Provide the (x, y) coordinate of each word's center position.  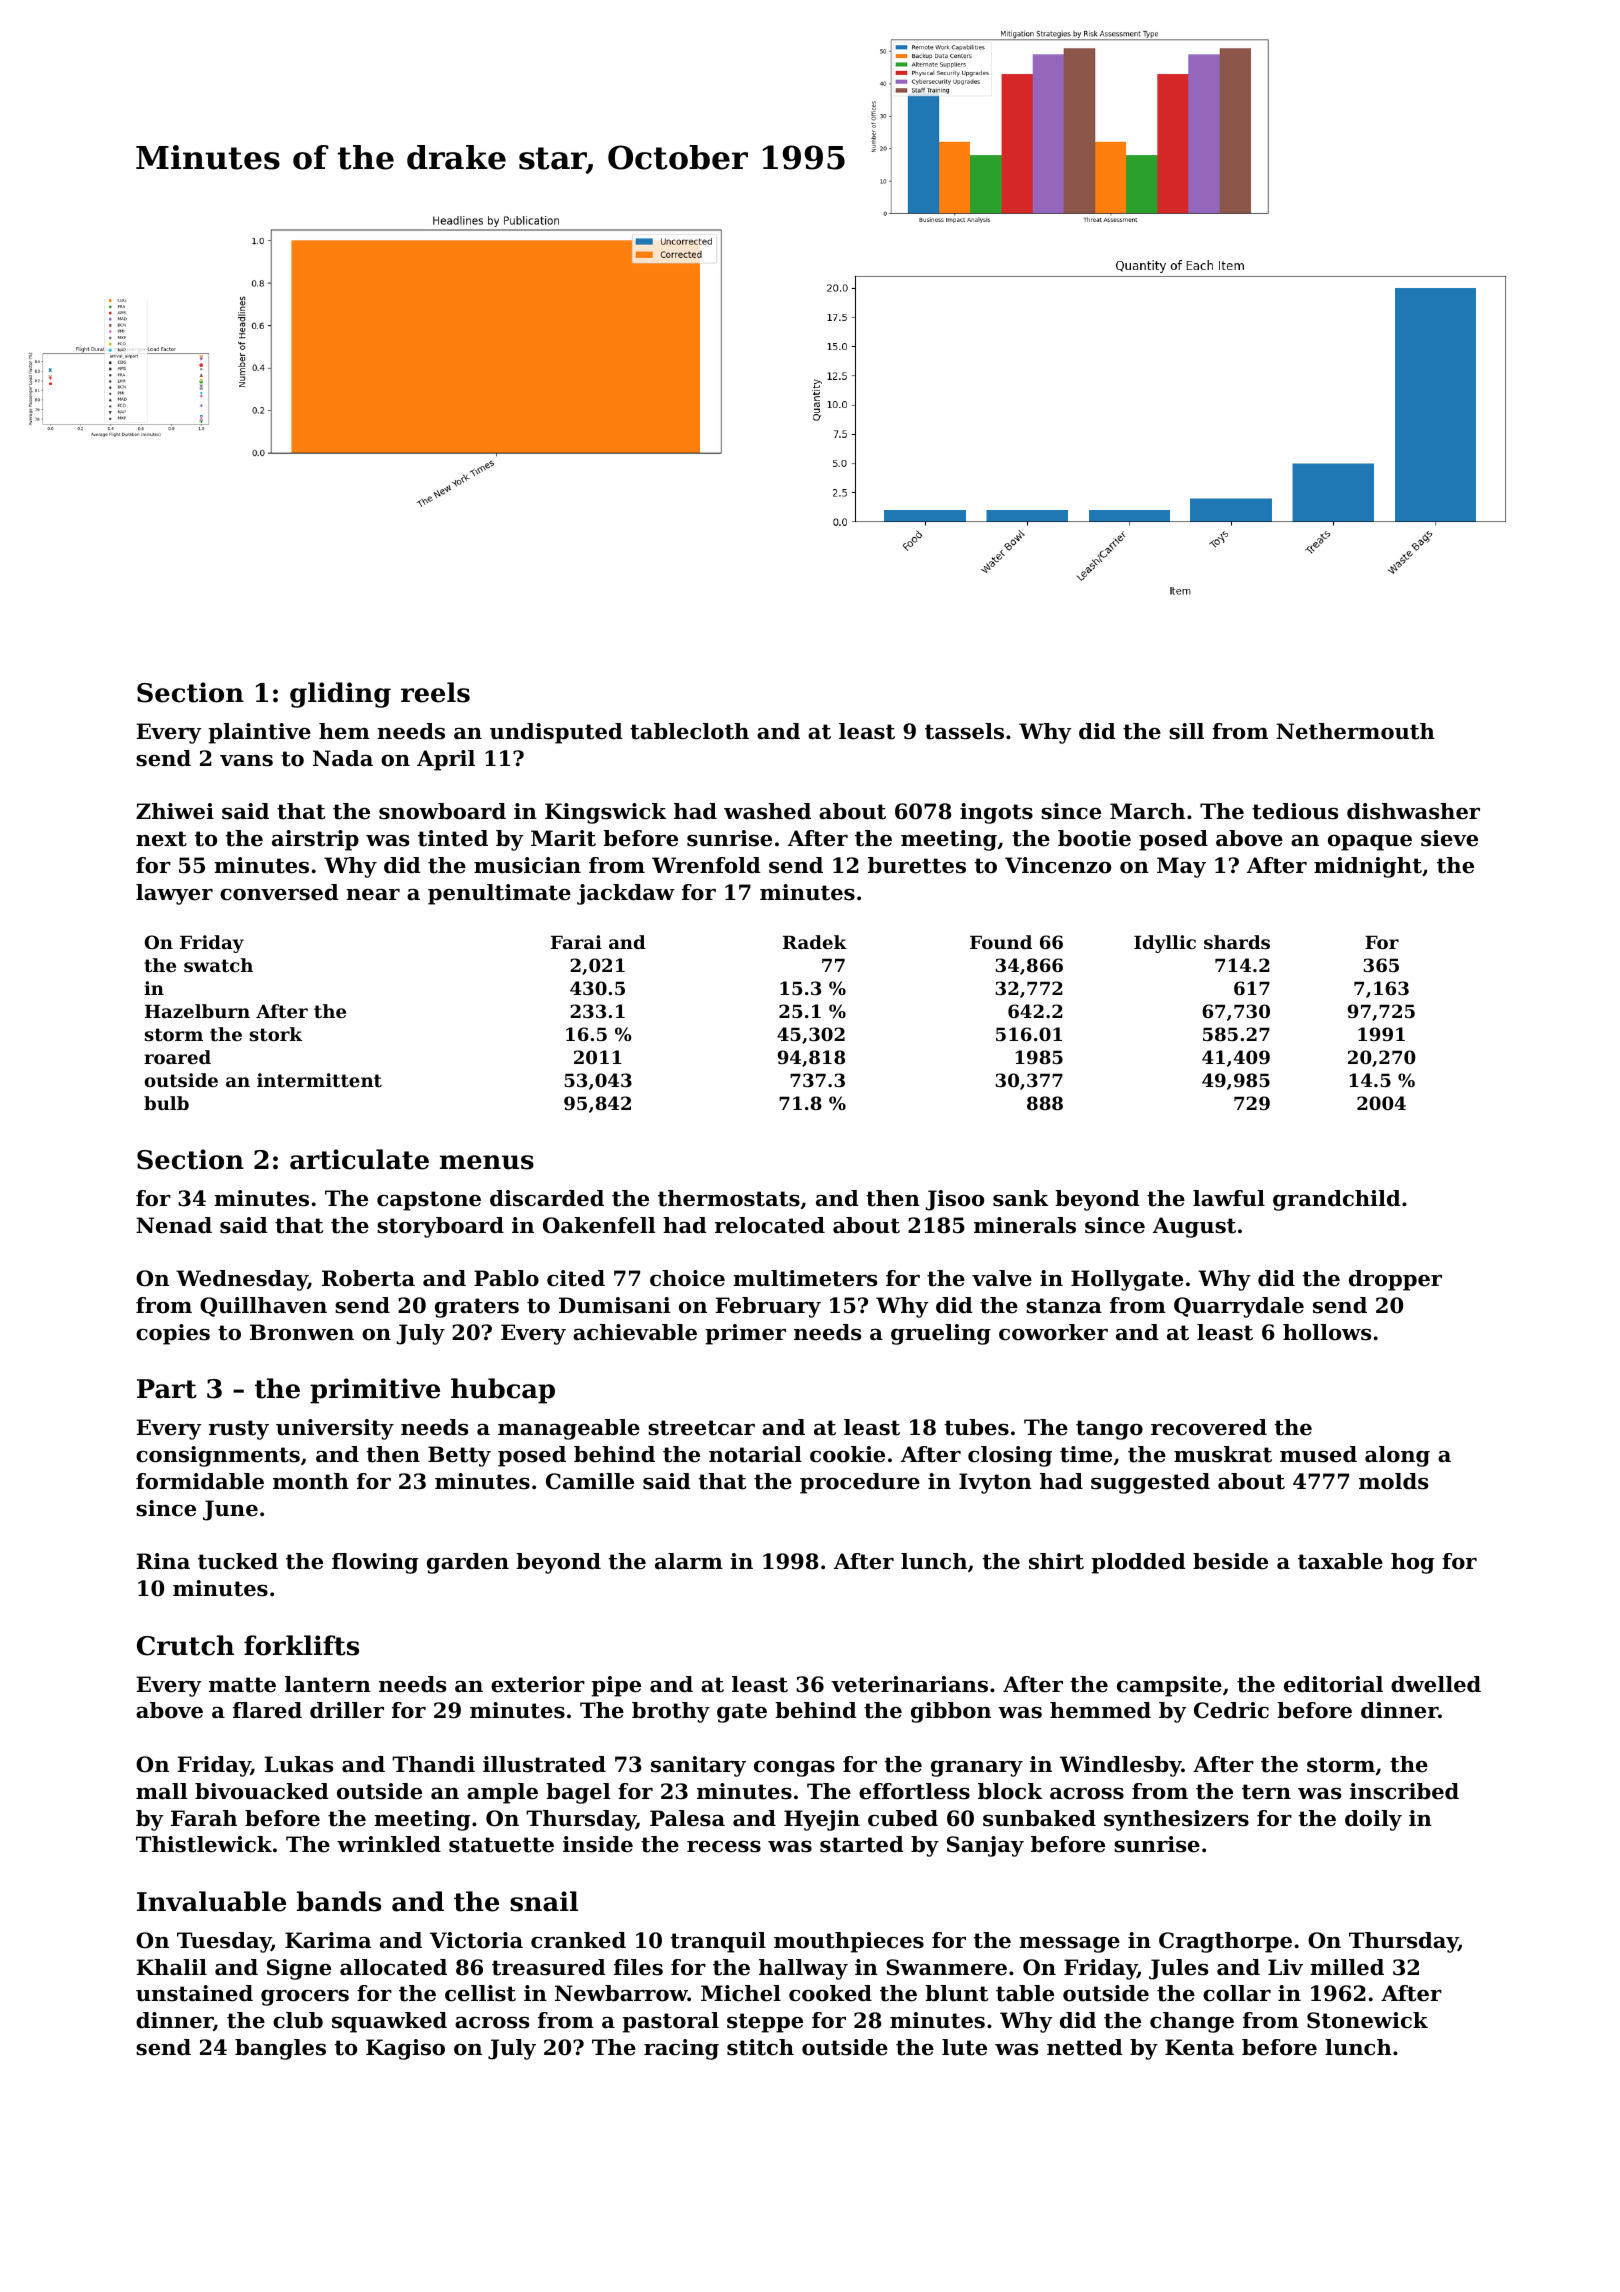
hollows (1327, 1332)
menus (487, 1162)
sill (1186, 731)
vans (246, 761)
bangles (280, 2049)
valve (1002, 1278)
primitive (375, 1391)
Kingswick (605, 813)
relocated (770, 1225)
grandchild (1337, 1200)
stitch (760, 2047)
